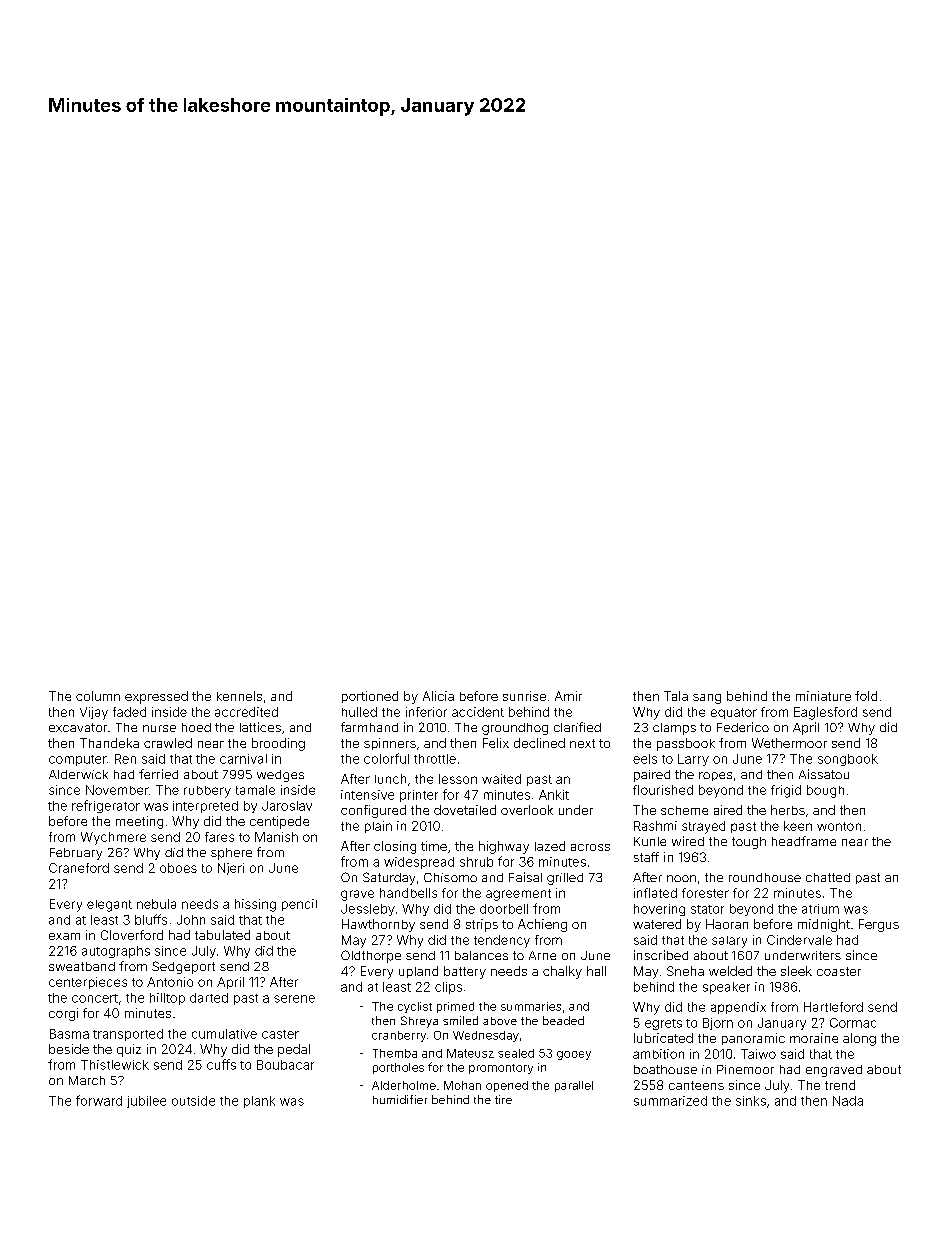 The height and width of the image is (1233, 952). Describe the element at coordinates (191, 920) in the image. I see `John` at that location.
